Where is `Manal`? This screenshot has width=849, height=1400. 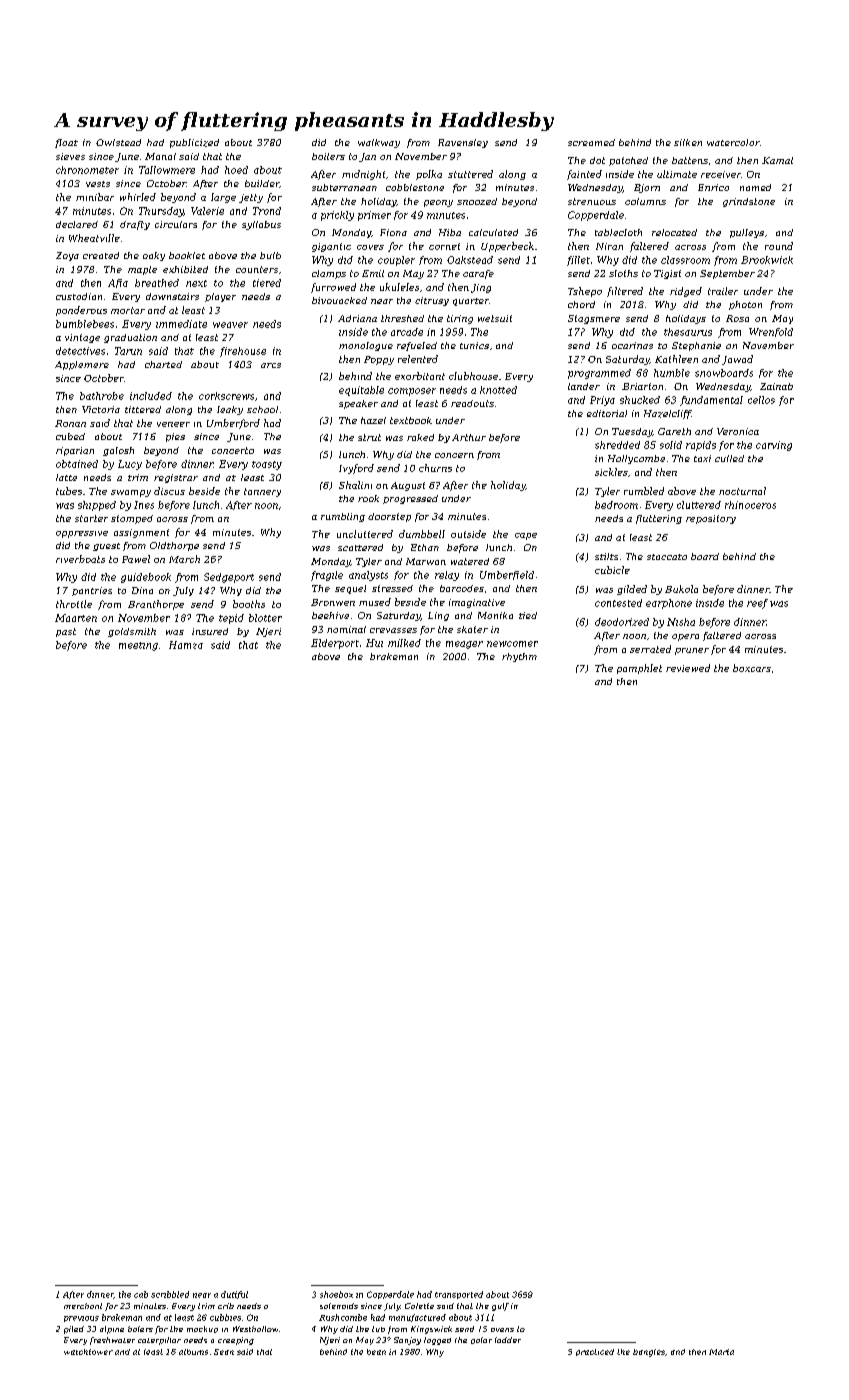 Manal is located at coordinates (160, 156).
